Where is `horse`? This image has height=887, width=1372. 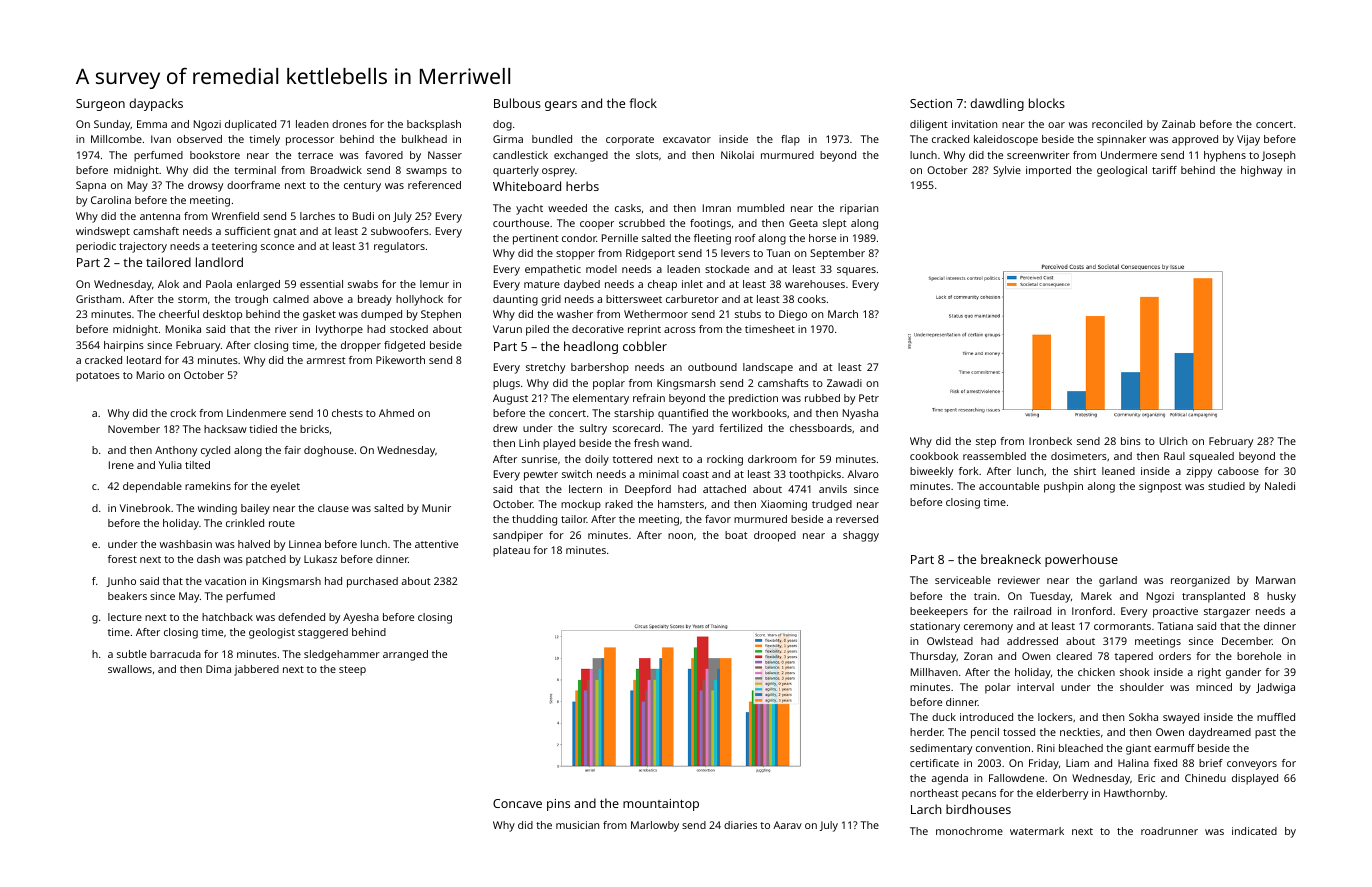 horse is located at coordinates (822, 238).
